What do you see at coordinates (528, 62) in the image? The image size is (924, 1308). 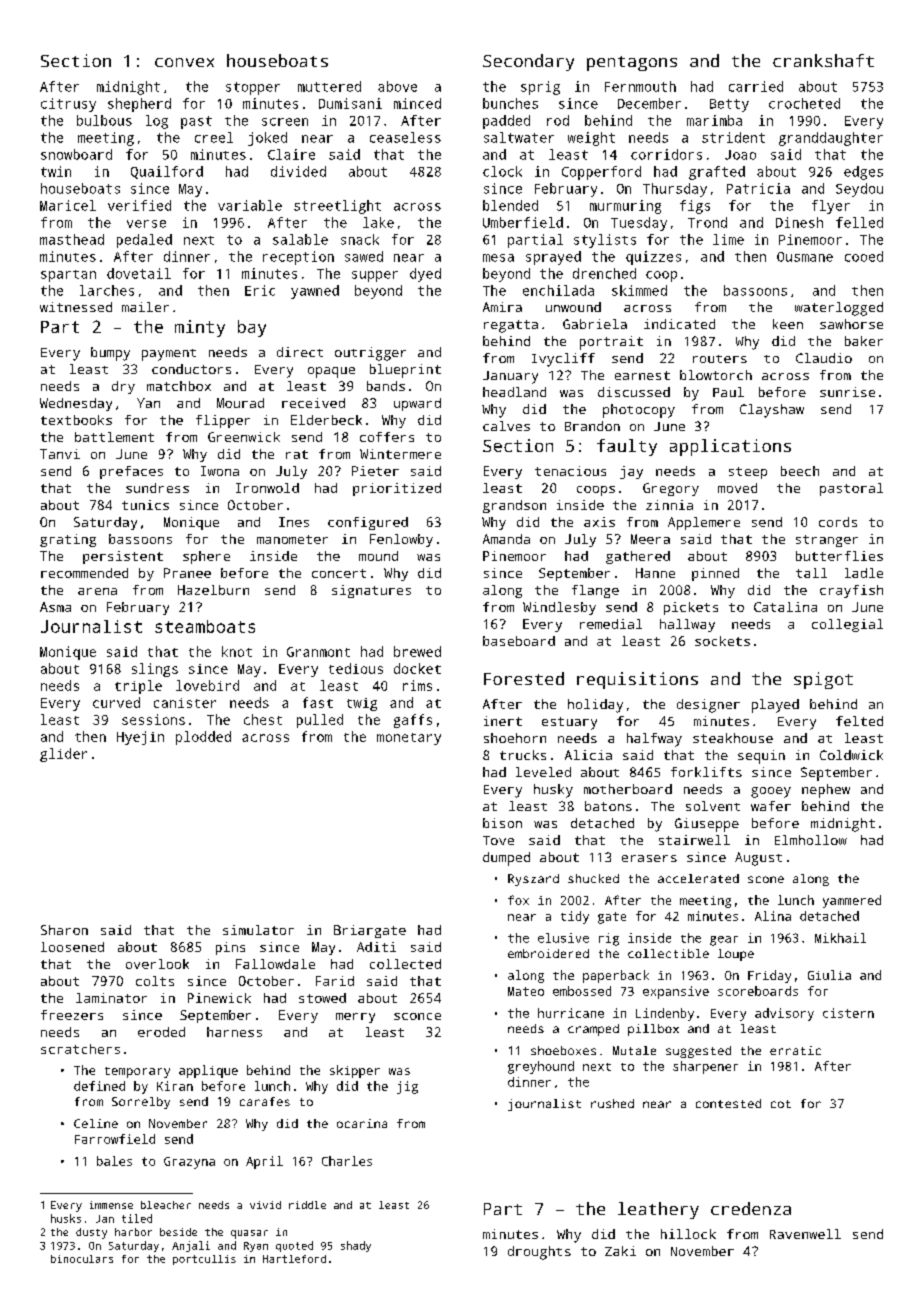 I see `Secondary` at bounding box center [528, 62].
